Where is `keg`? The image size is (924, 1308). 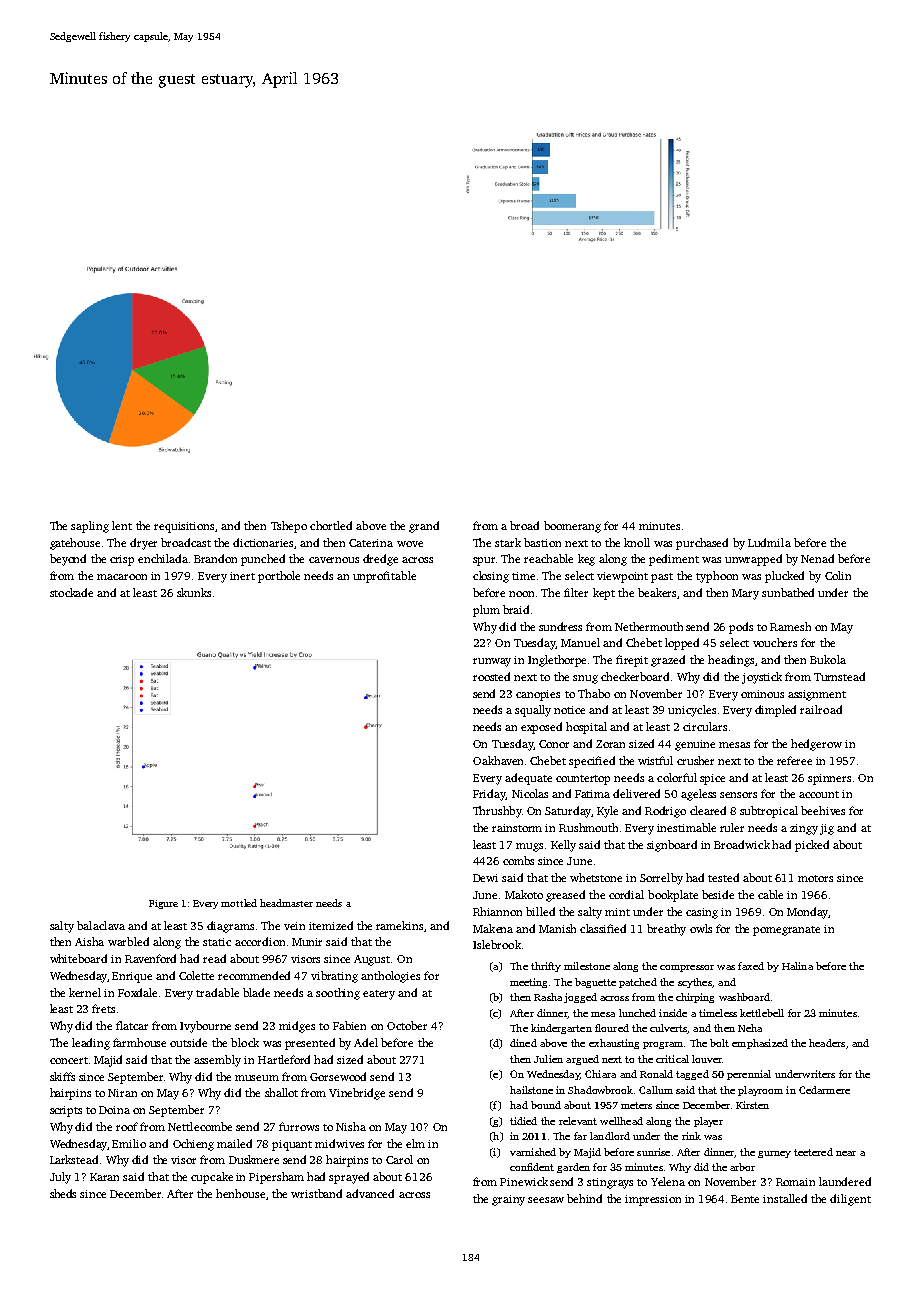
keg is located at coordinates (586, 560).
